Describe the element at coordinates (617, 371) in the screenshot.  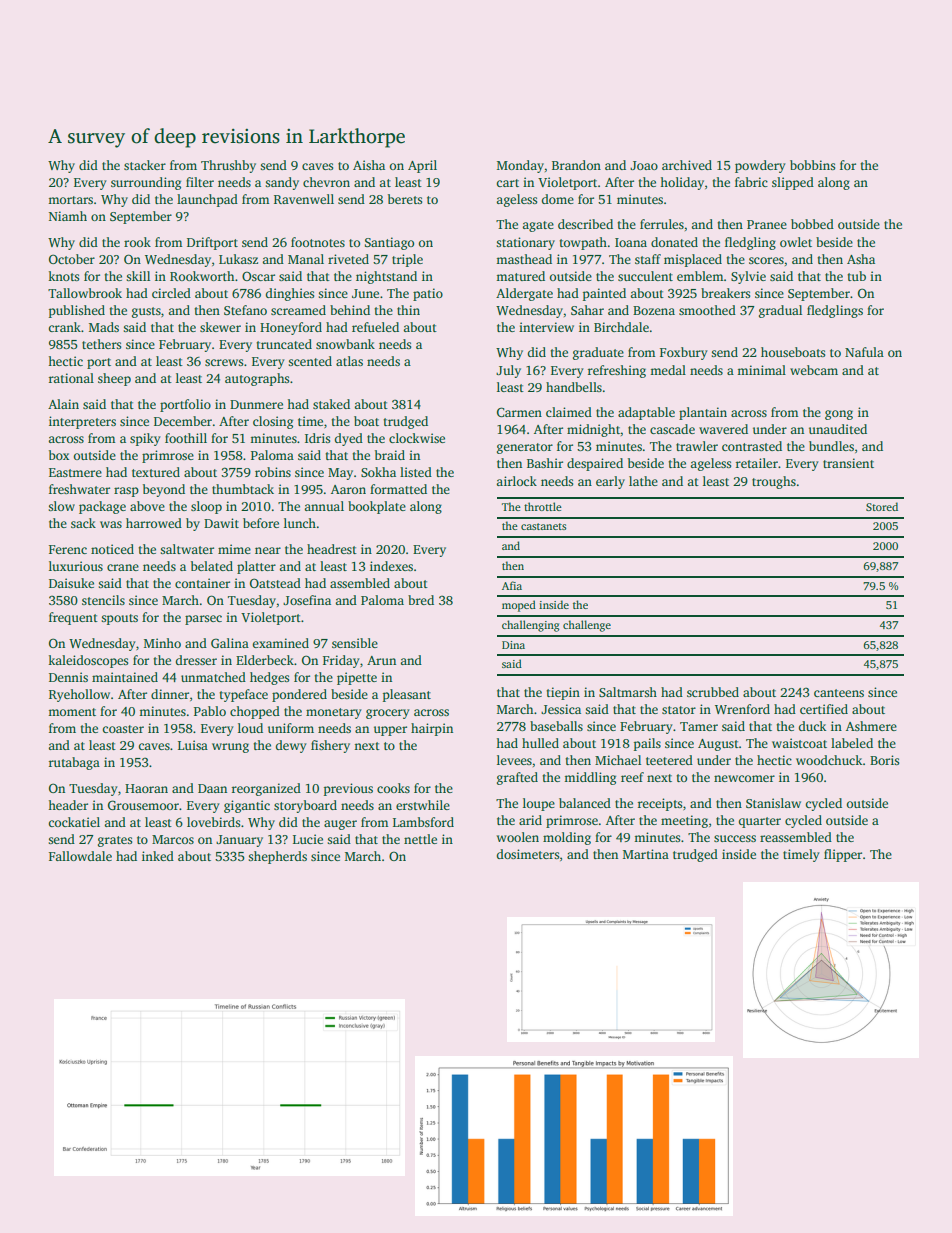
I see `refreshing` at that location.
